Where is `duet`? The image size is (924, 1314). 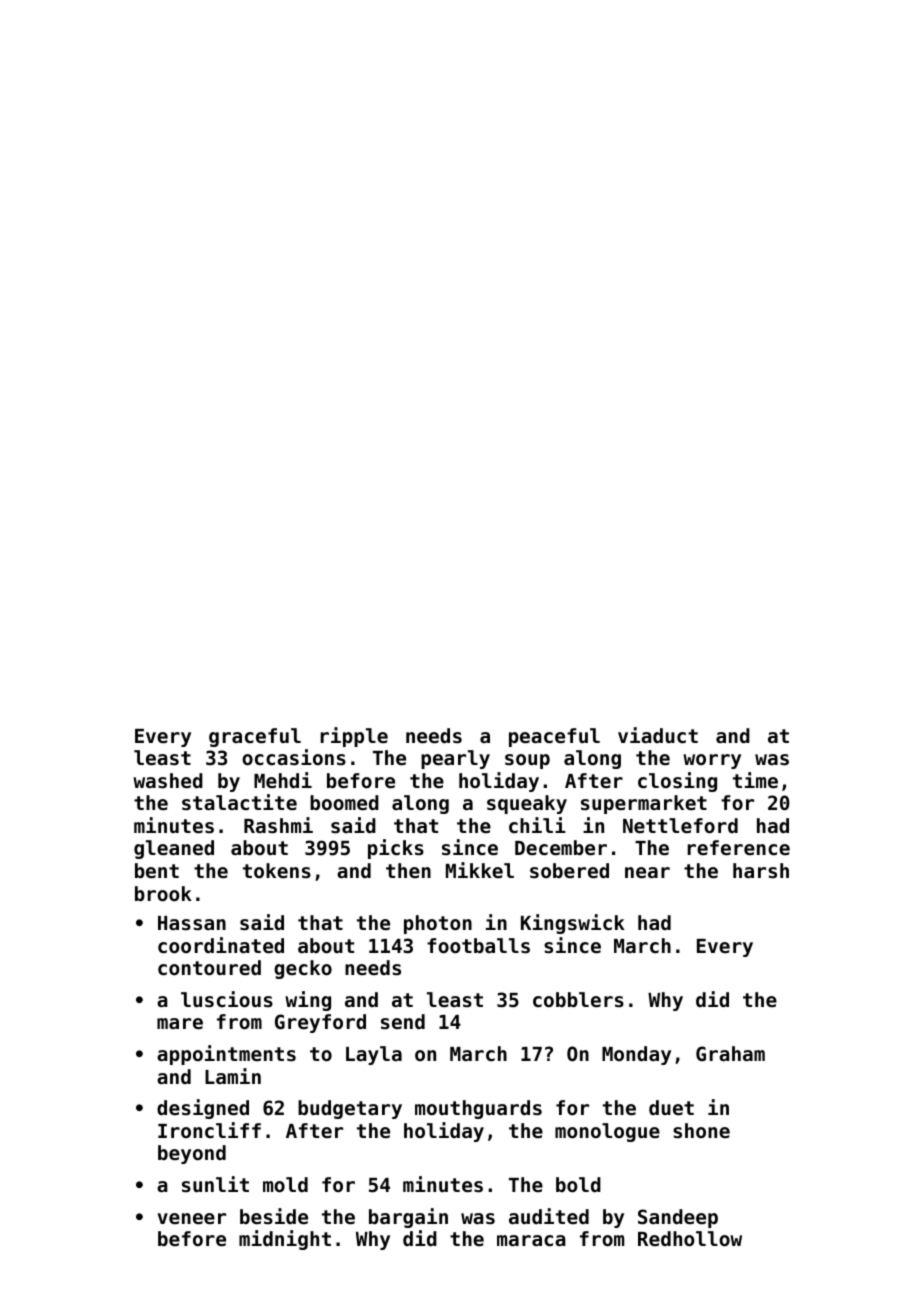
duet is located at coordinates (671, 1107).
